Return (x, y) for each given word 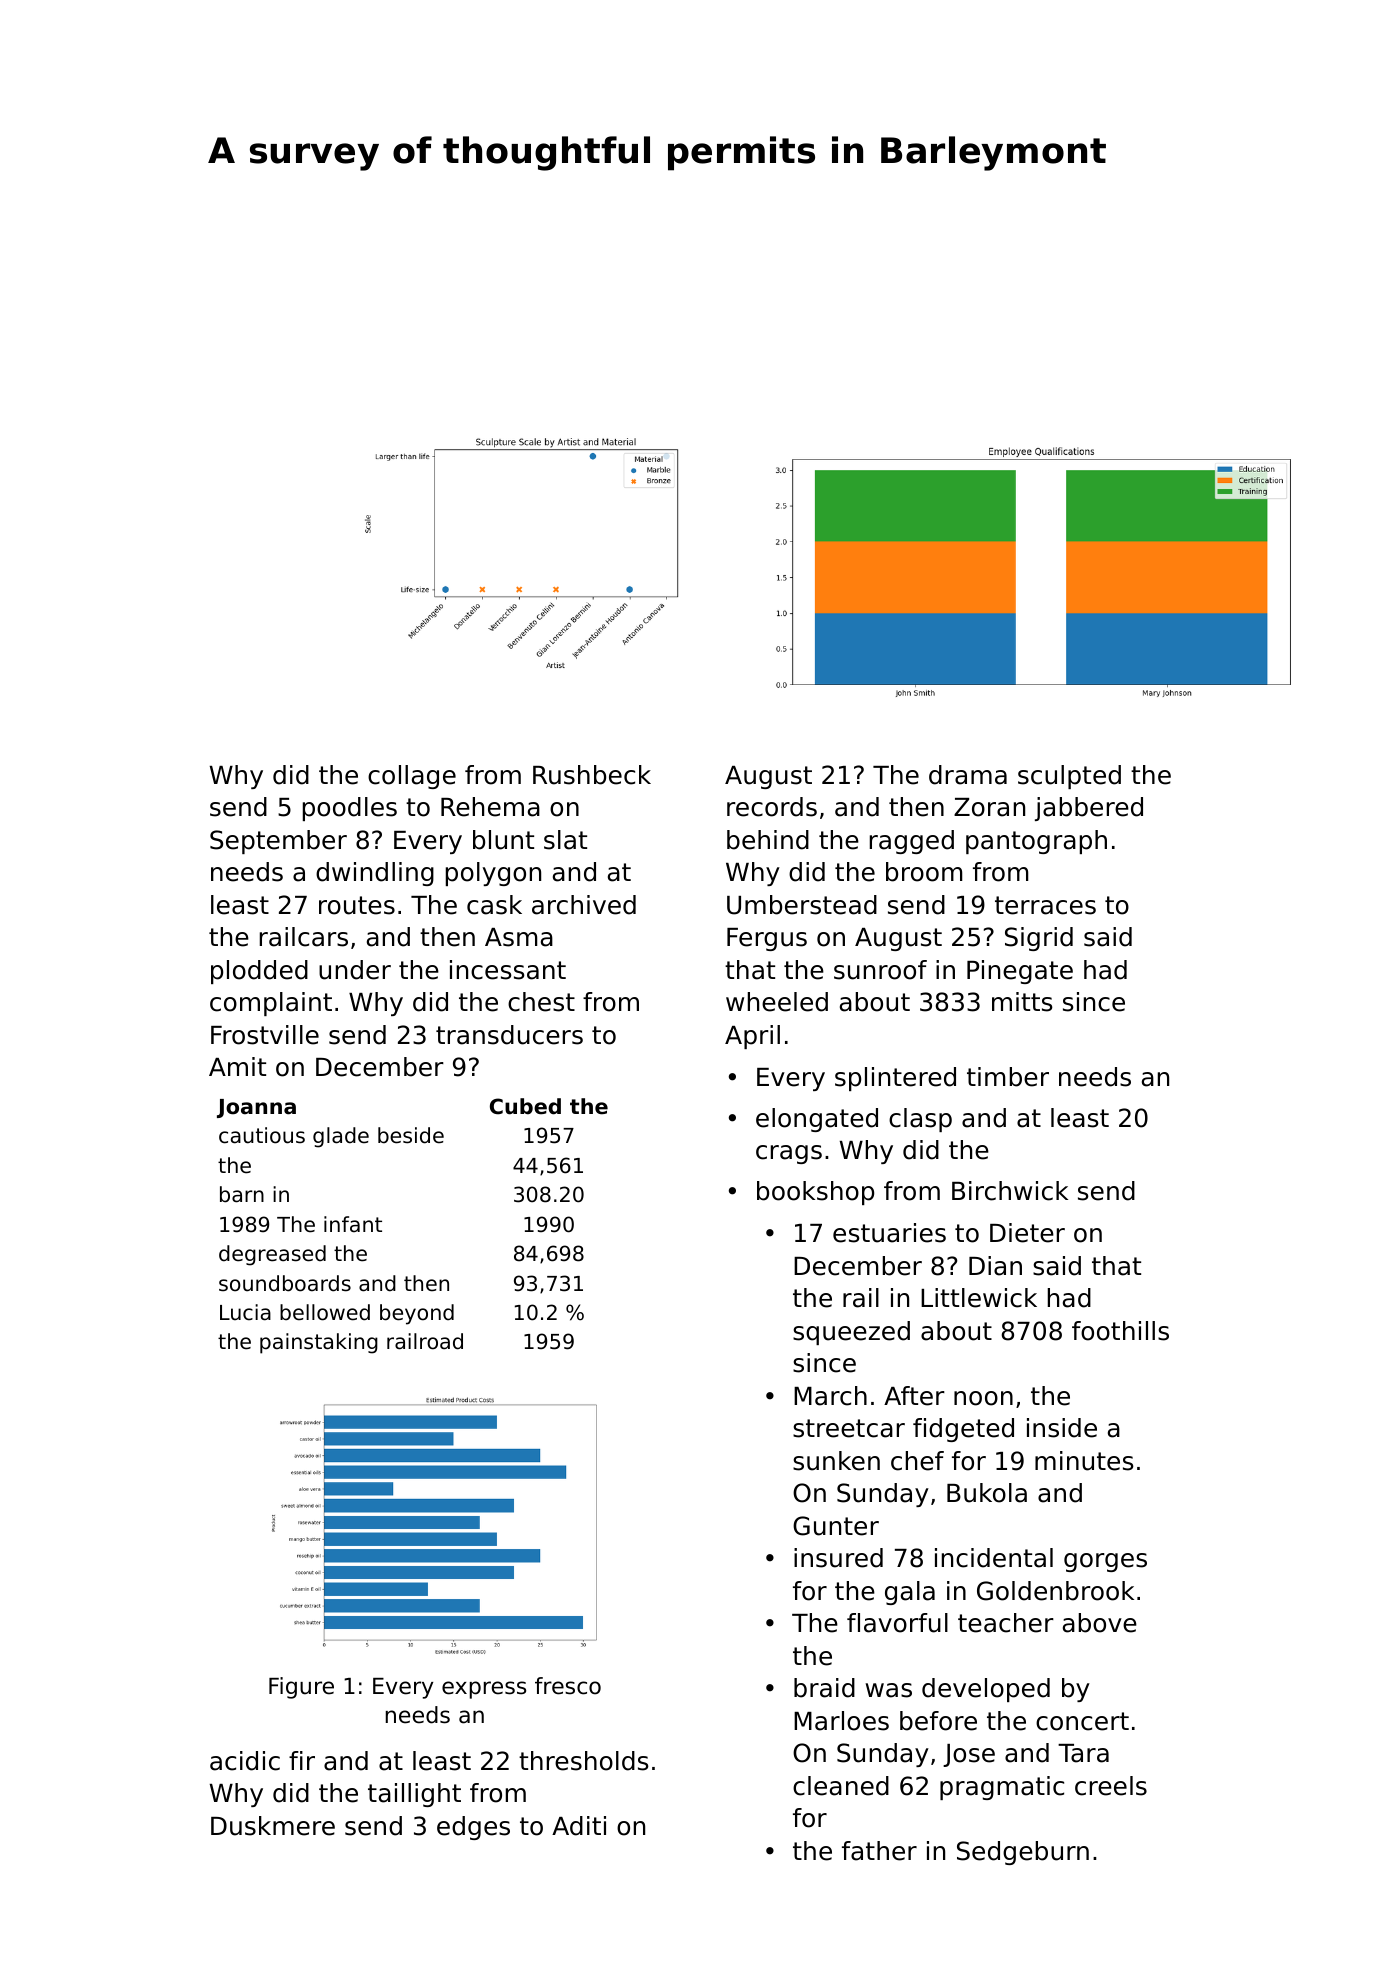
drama (968, 775)
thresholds (584, 1761)
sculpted (1069, 777)
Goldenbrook (1055, 1591)
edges (473, 1828)
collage (412, 777)
